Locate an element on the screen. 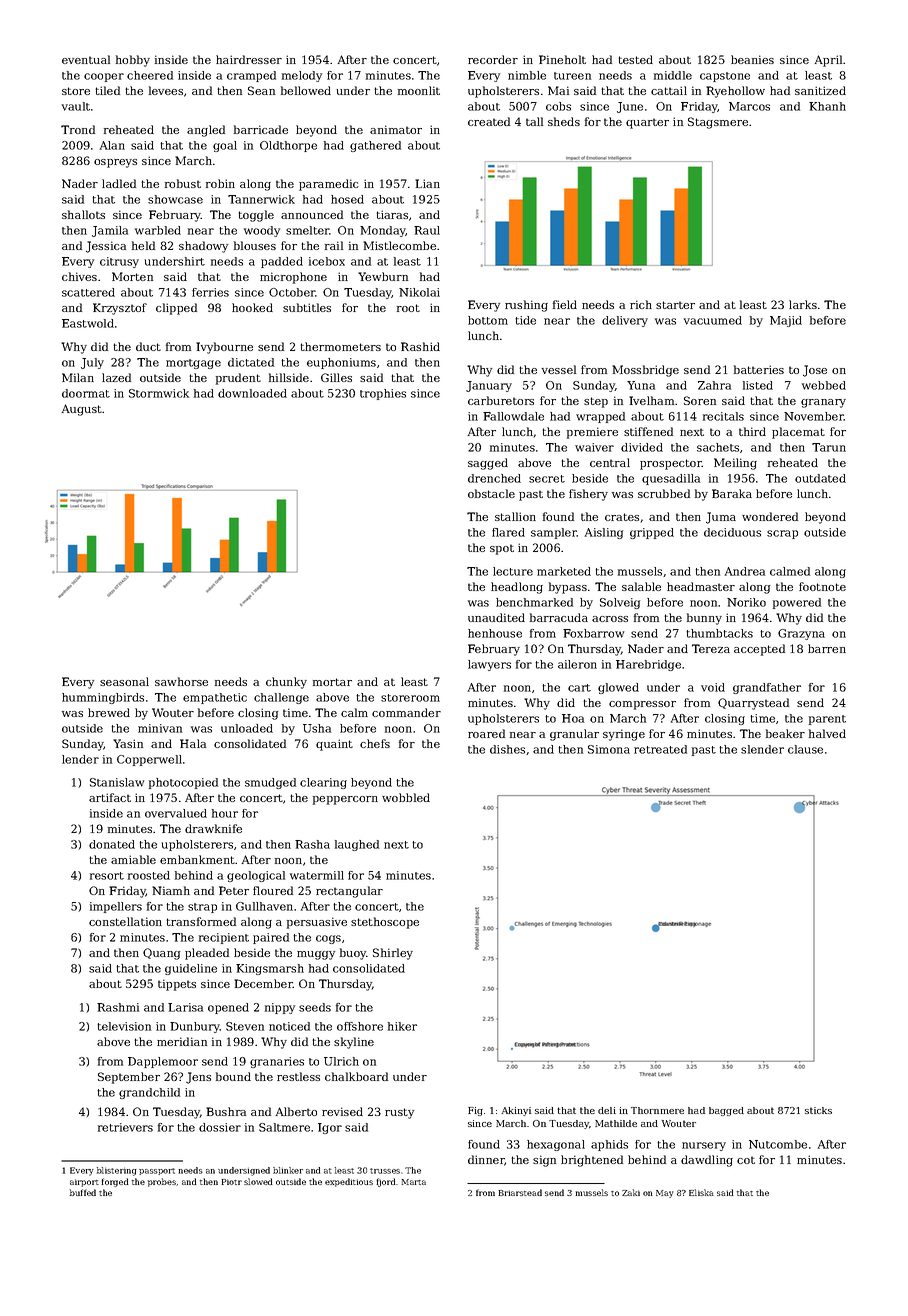 The image size is (908, 1316). beanies is located at coordinates (752, 59).
